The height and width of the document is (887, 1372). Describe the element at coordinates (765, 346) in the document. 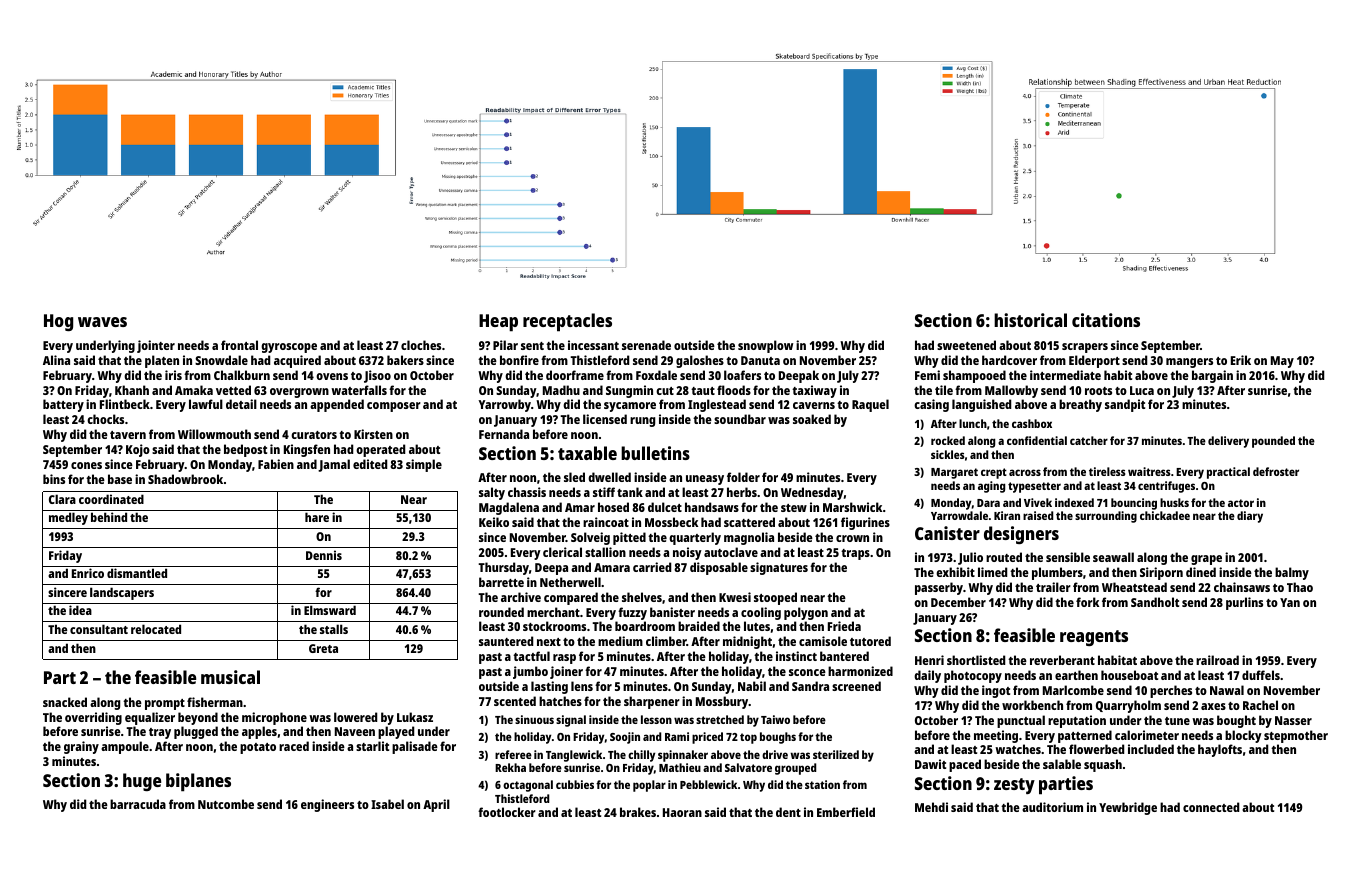

I see `snowplow` at that location.
